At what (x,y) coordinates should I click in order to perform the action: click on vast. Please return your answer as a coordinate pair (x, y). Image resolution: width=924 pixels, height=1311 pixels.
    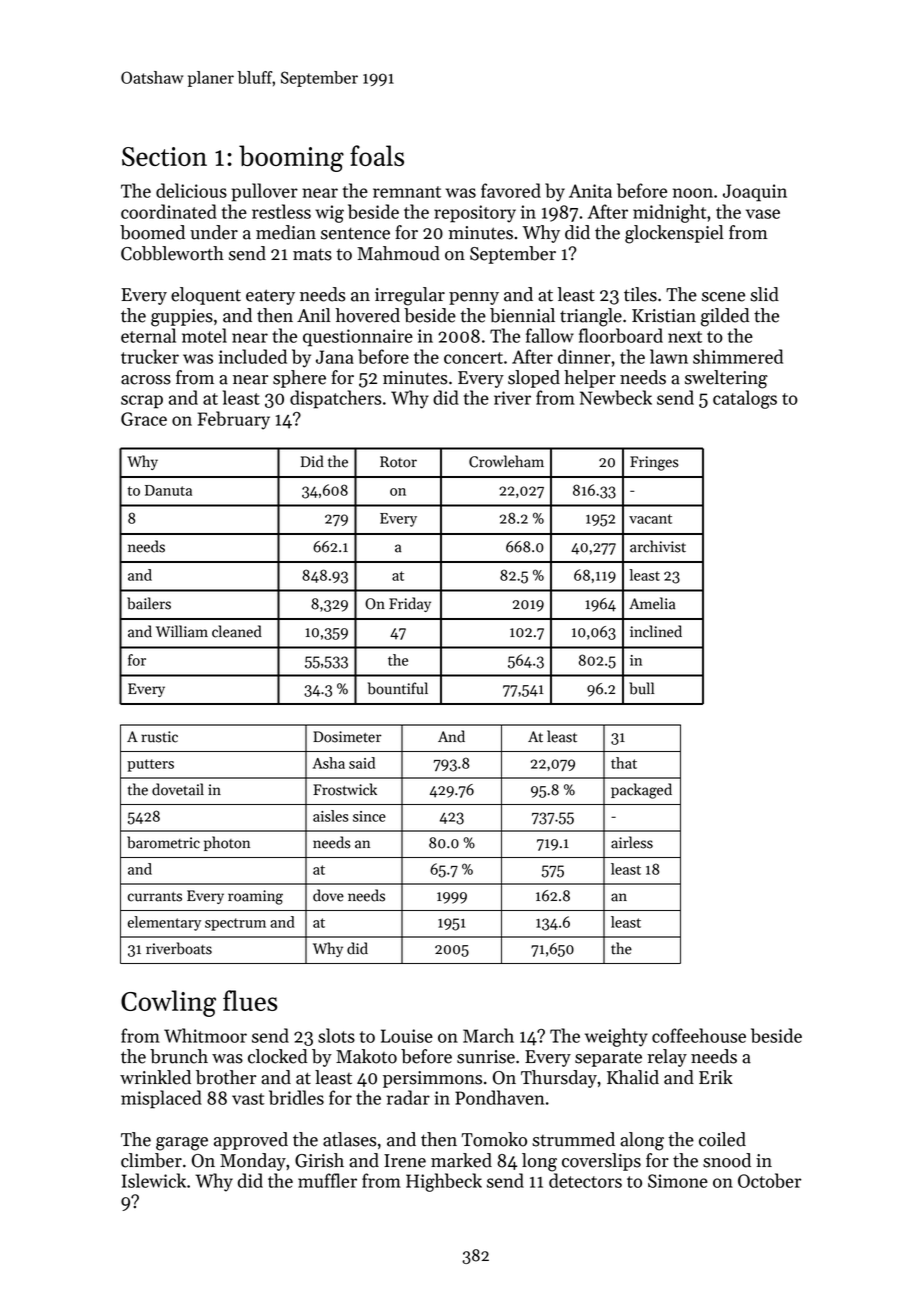
    Looking at the image, I should click on (248, 1099).
